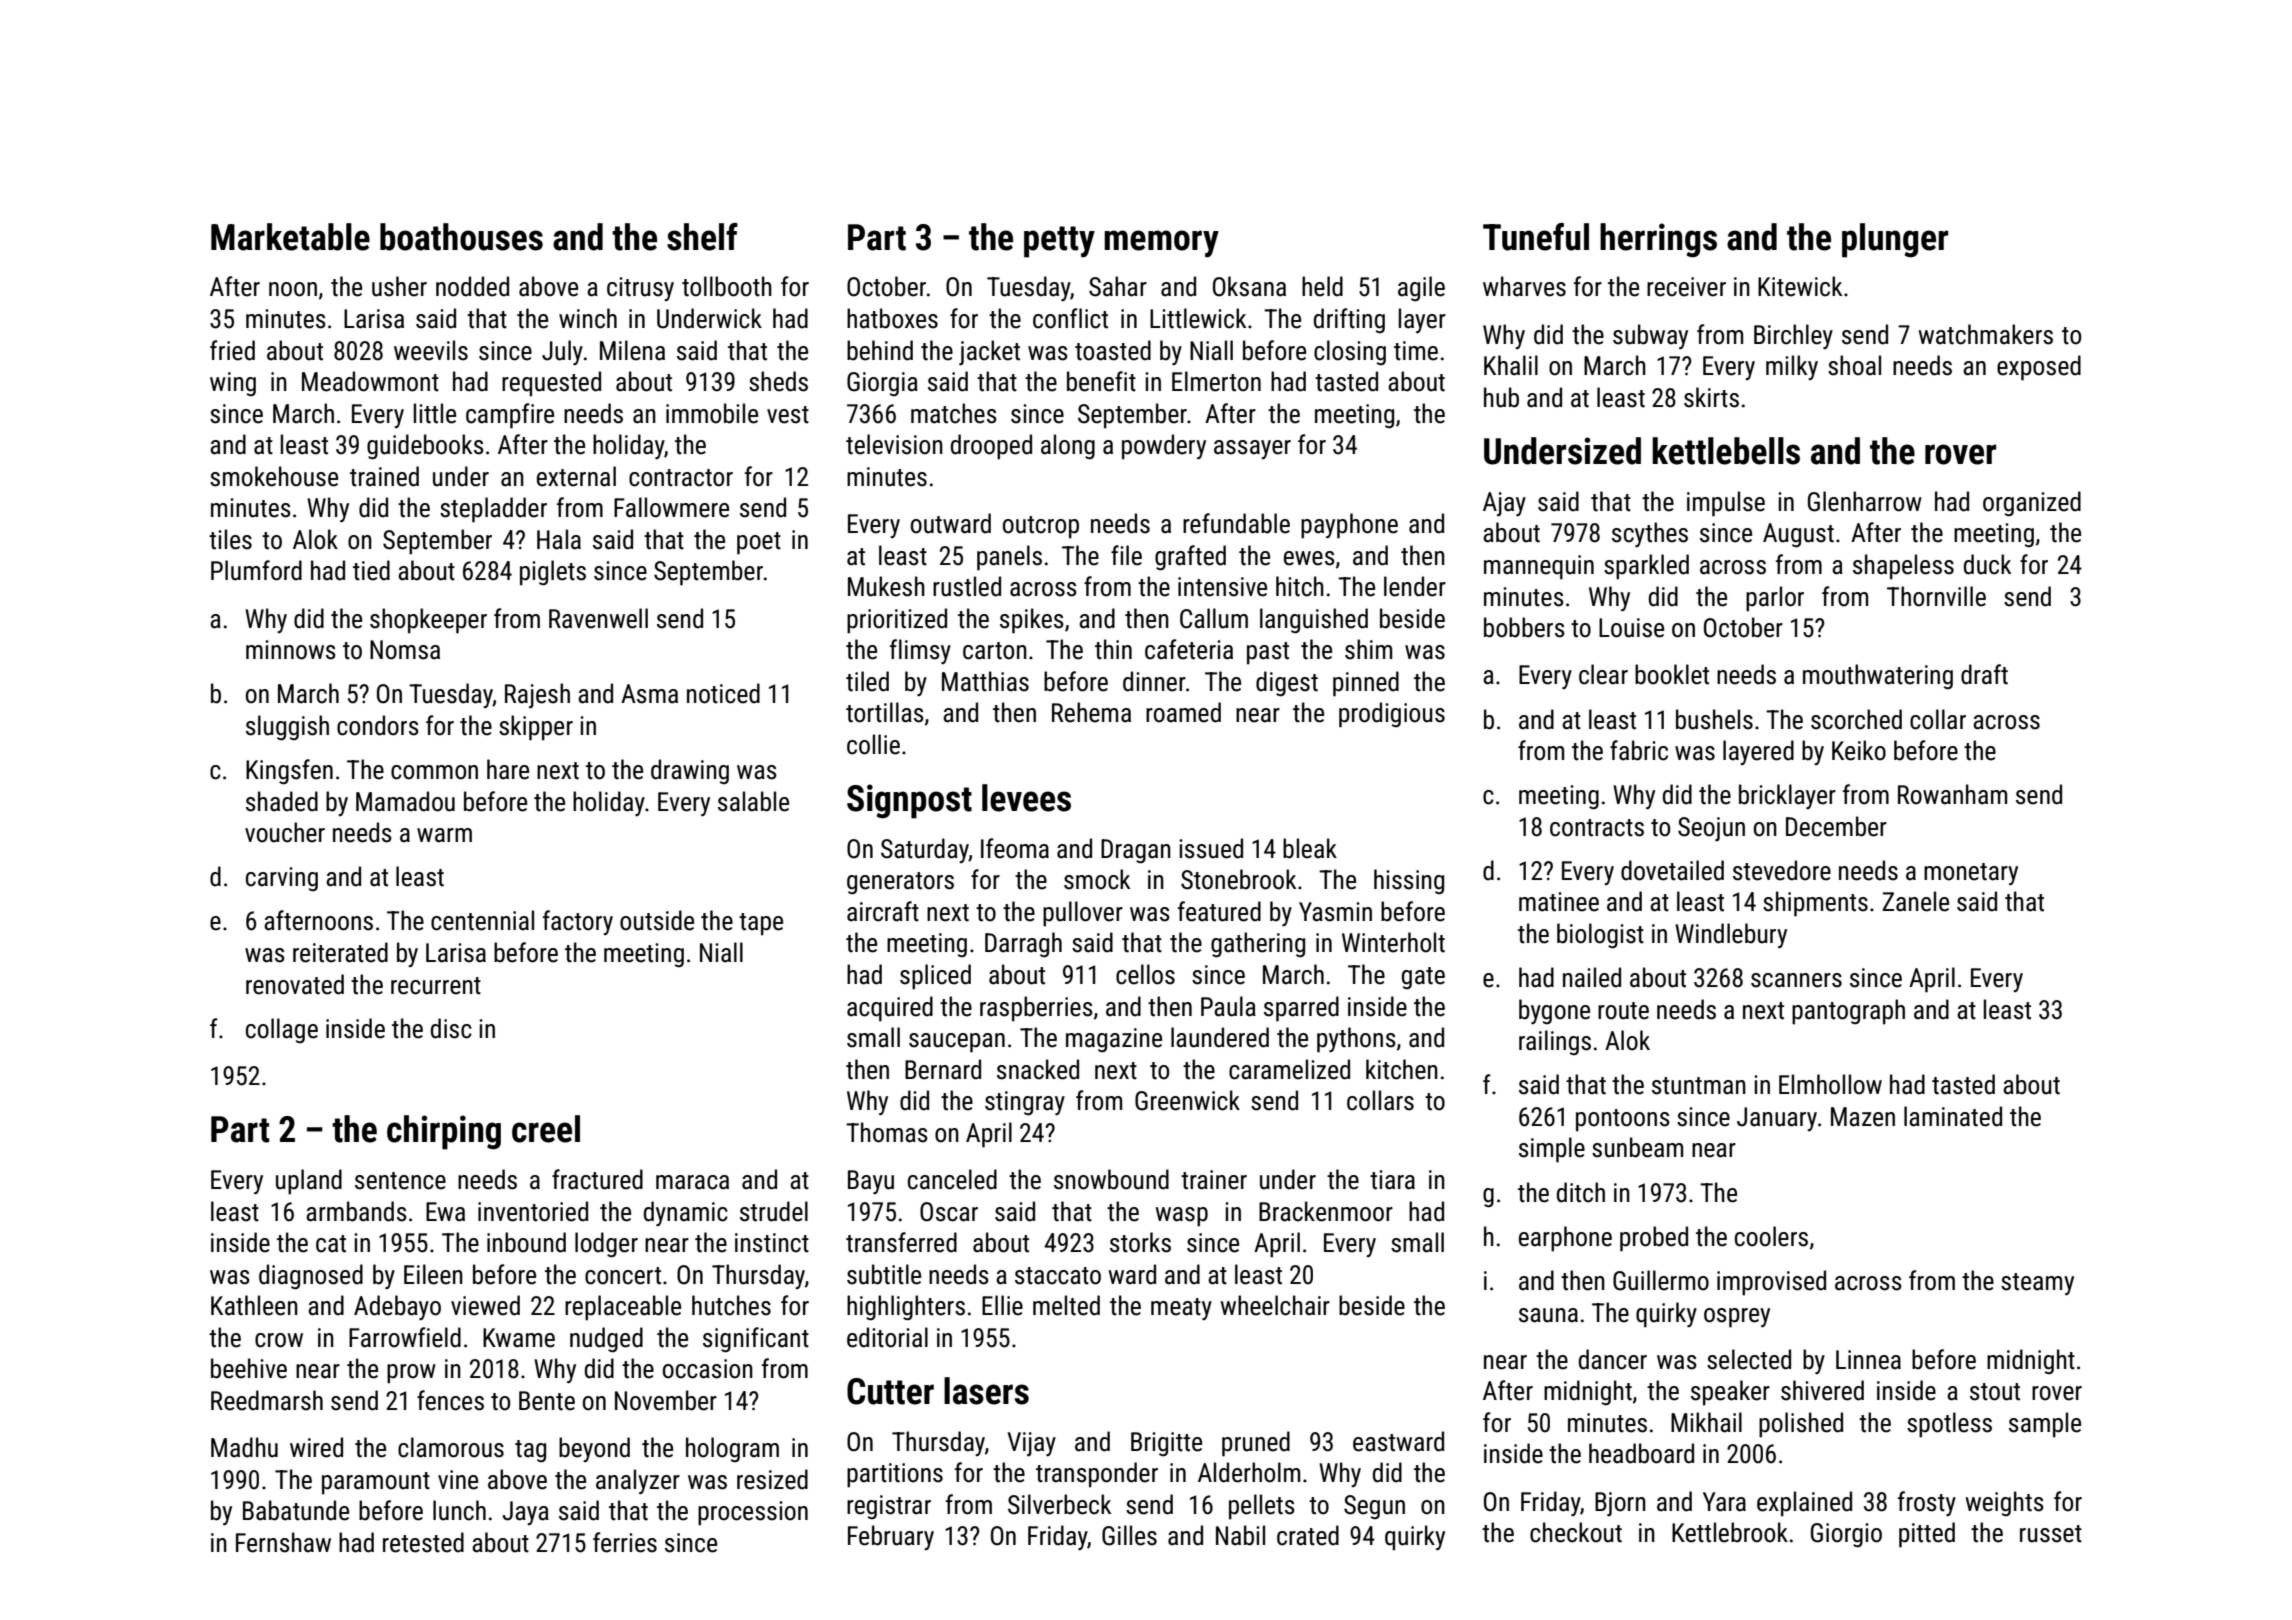  What do you see at coordinates (1536, 237) in the screenshot?
I see `Tuneful` at bounding box center [1536, 237].
